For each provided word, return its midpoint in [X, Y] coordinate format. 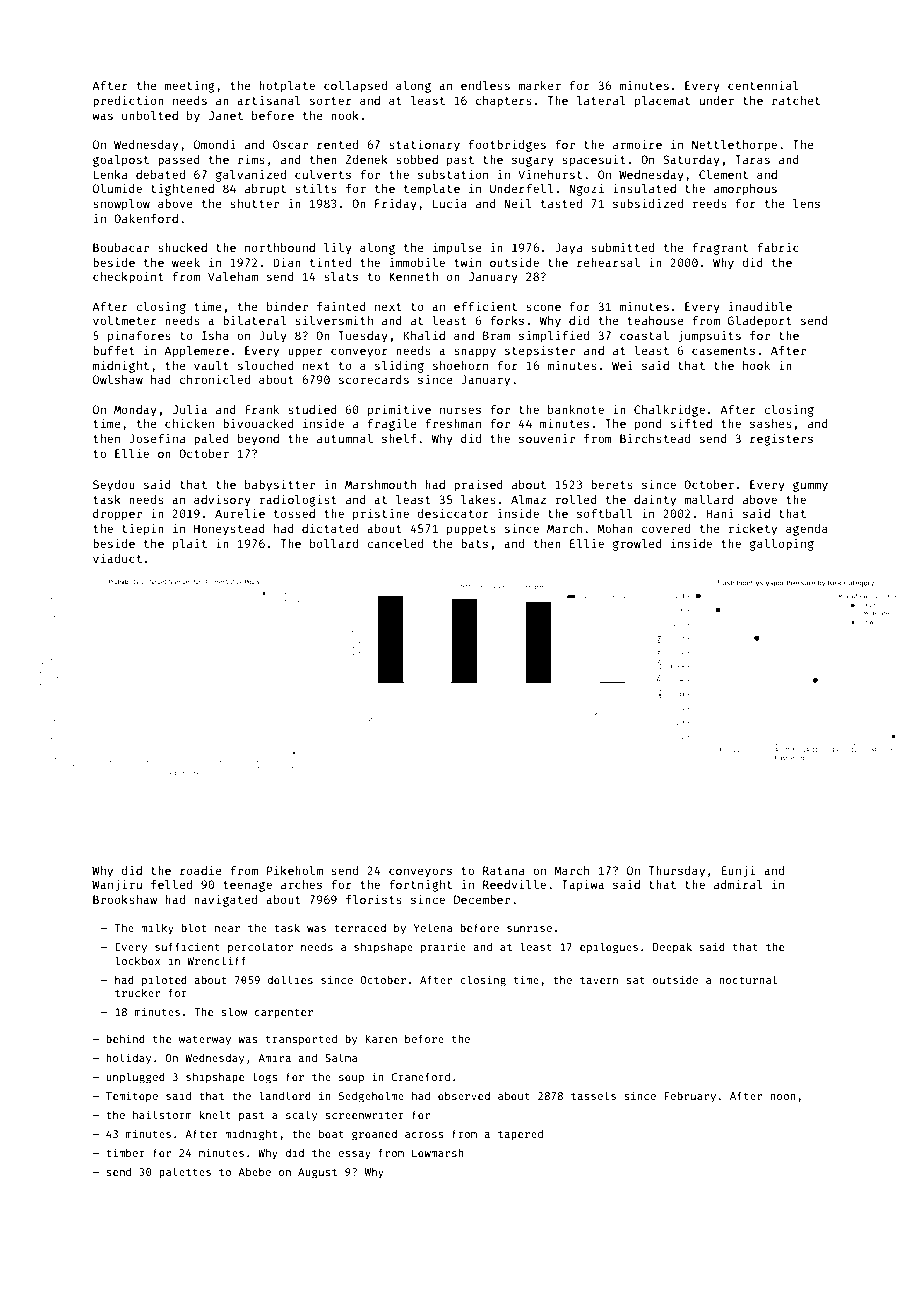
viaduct [117, 558]
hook [756, 365]
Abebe [254, 1172]
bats [474, 543]
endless [485, 85]
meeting [190, 87]
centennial [763, 85]
